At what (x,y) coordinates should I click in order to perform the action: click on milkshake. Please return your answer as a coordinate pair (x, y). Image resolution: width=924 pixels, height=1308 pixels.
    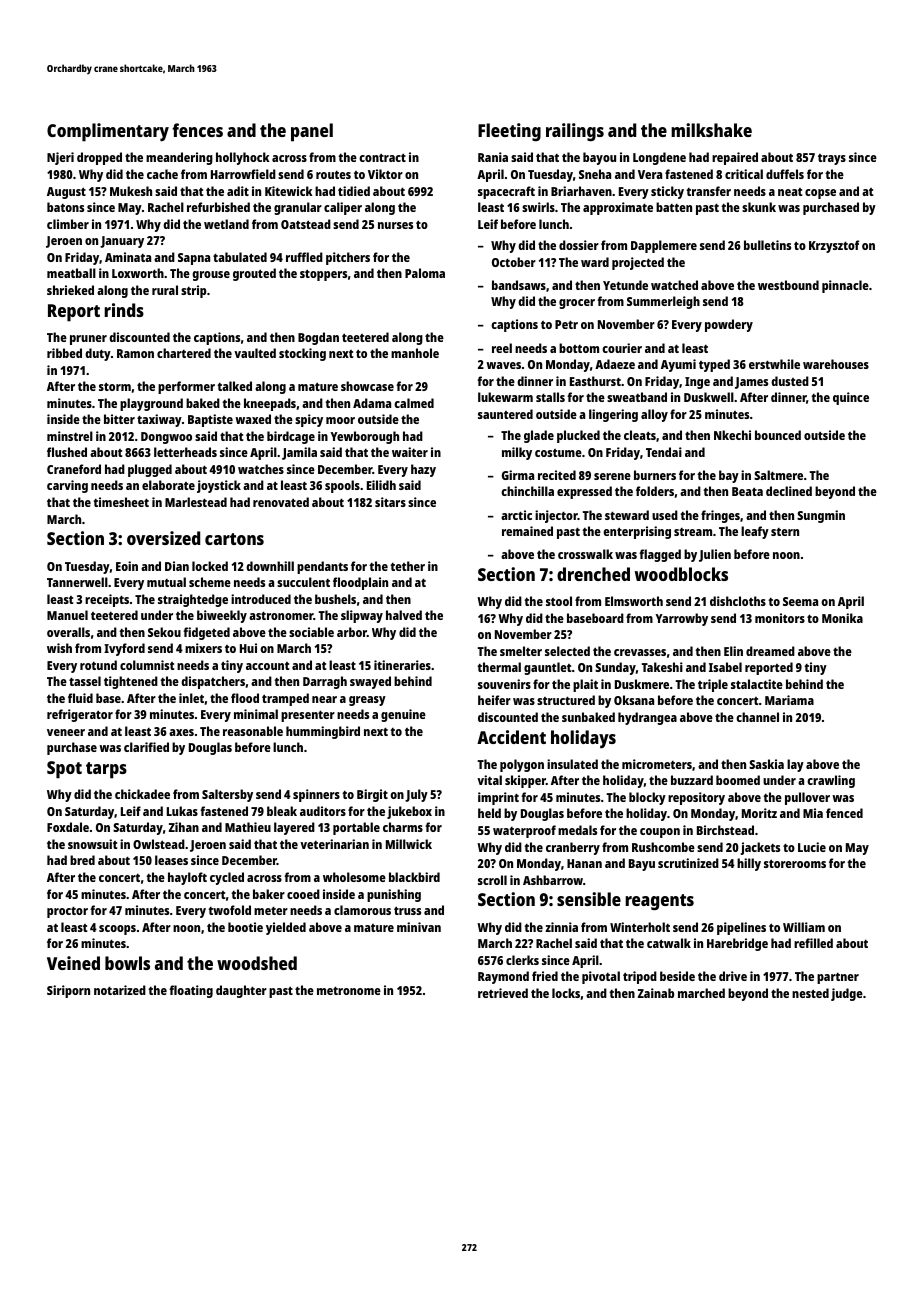
    Looking at the image, I should click on (711, 130).
